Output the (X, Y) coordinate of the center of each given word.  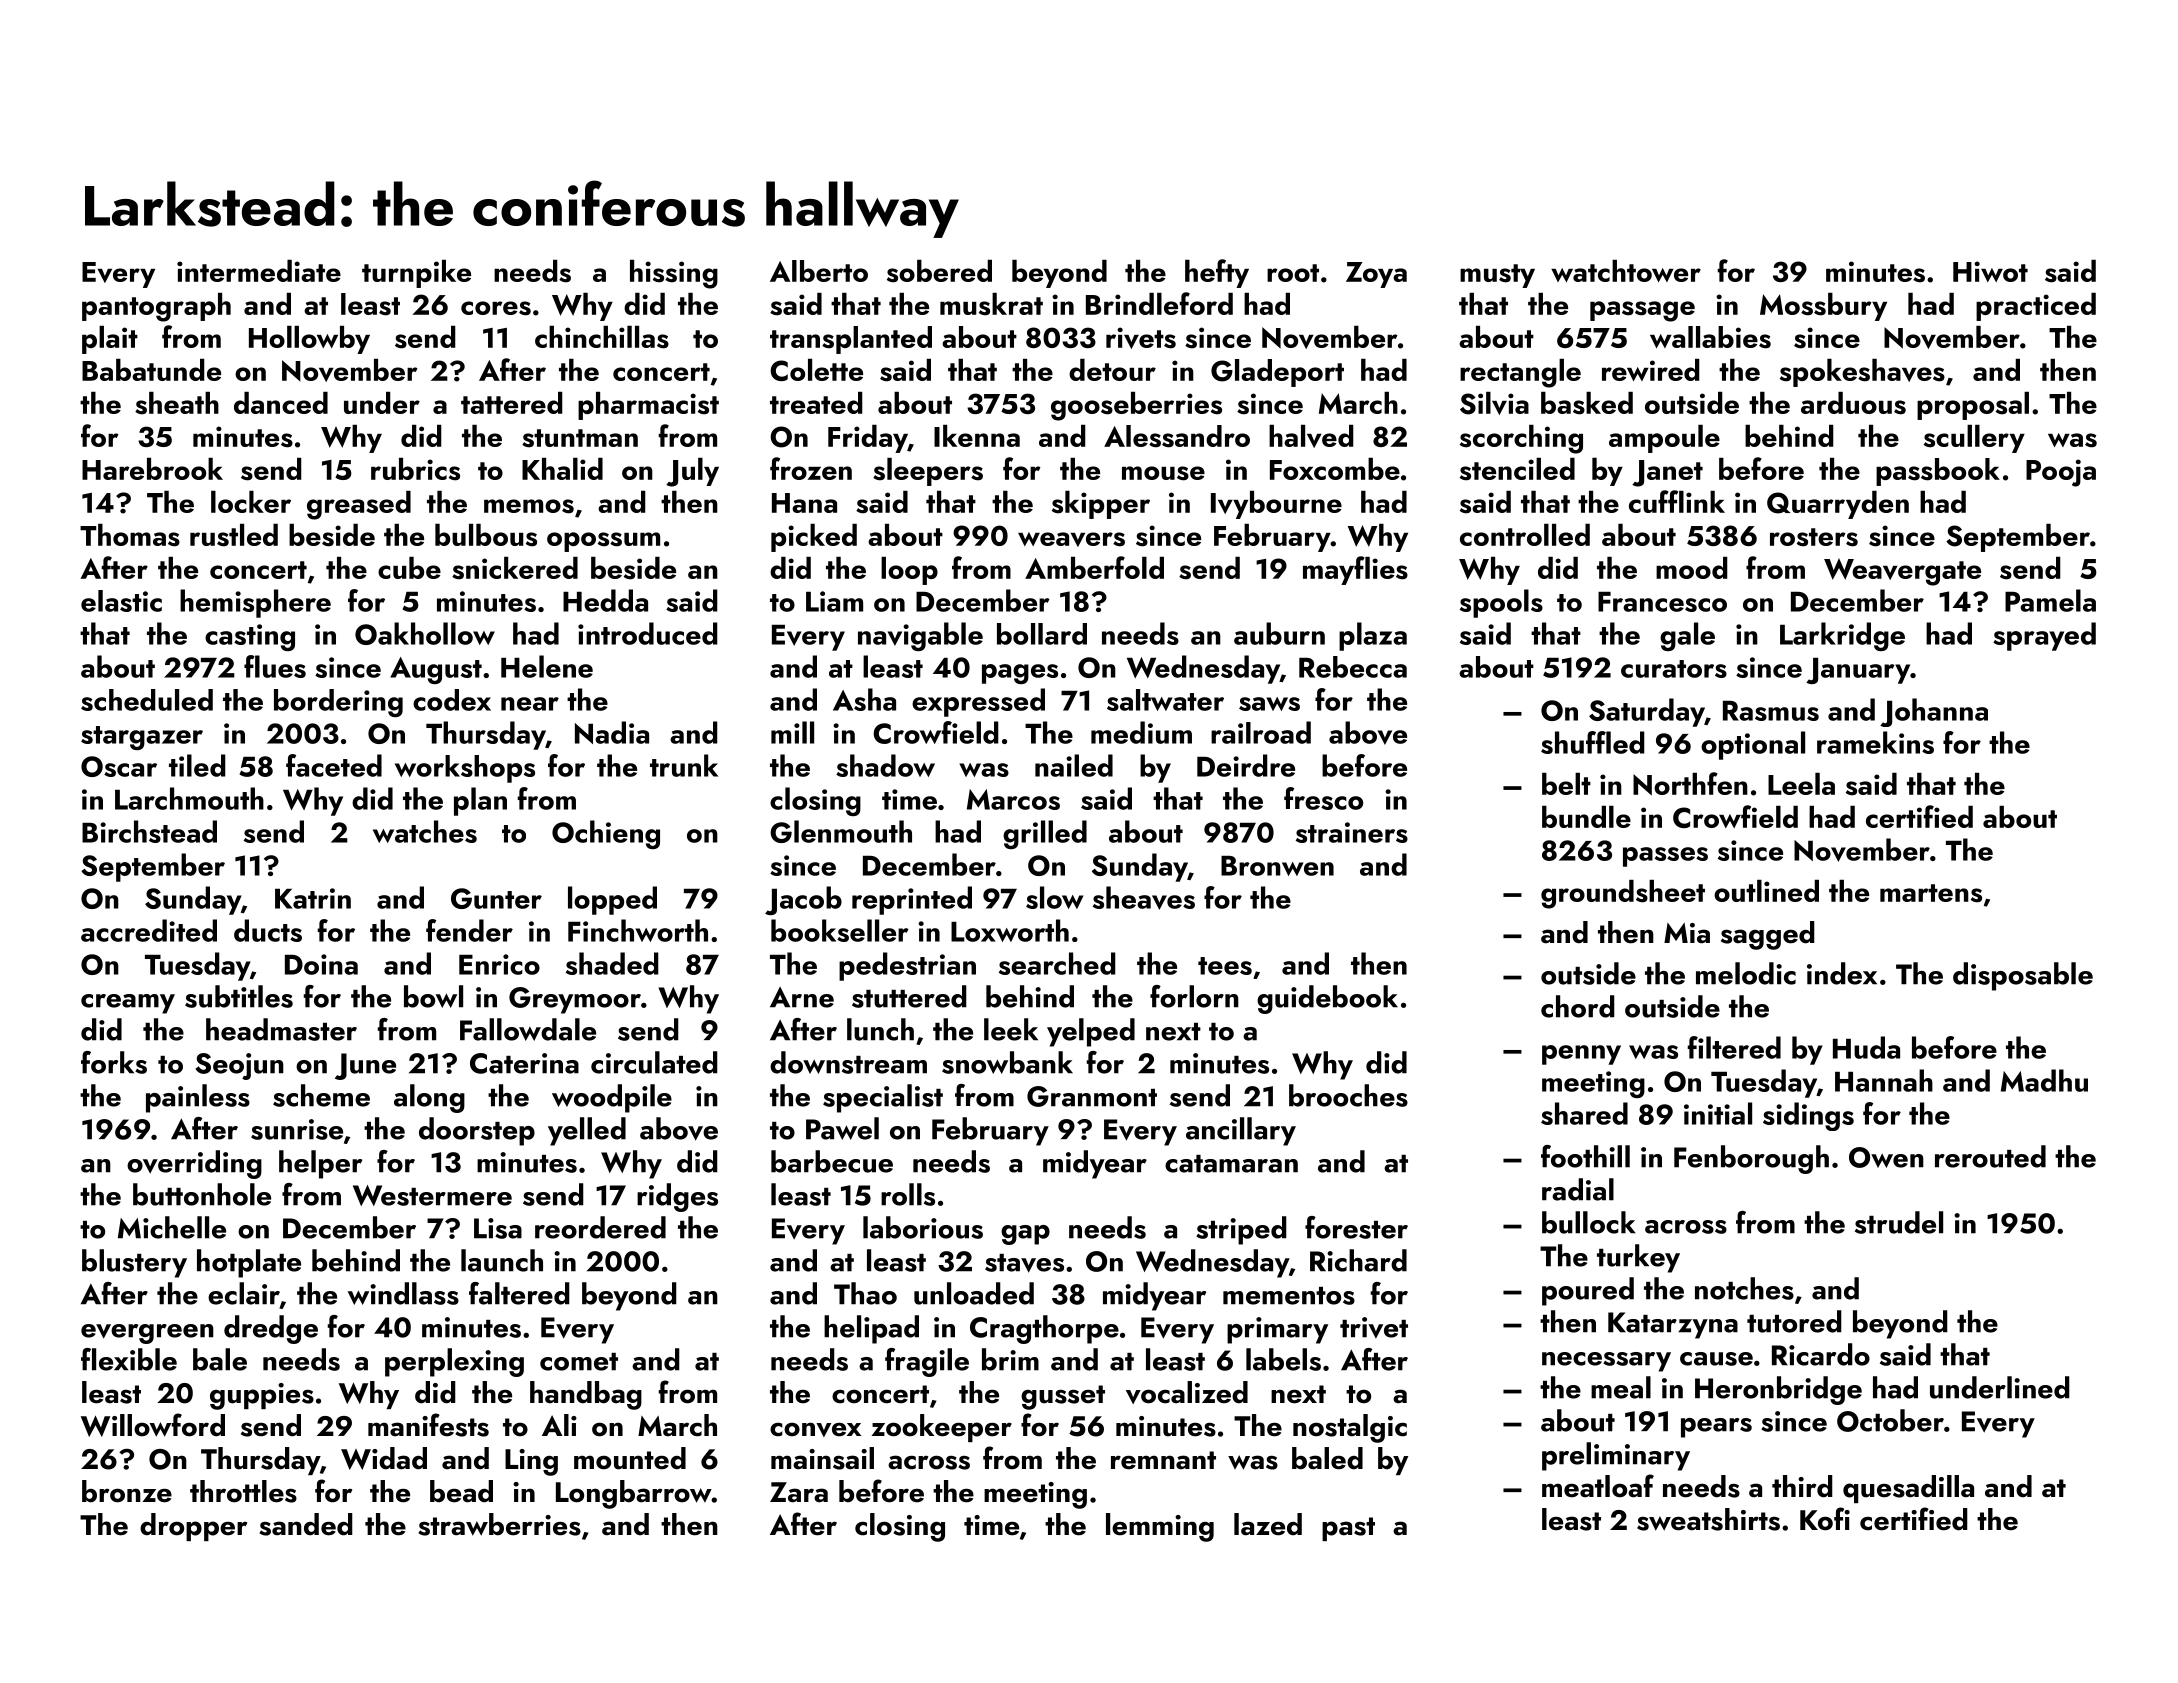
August (436, 670)
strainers (1352, 832)
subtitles (239, 996)
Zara (799, 1492)
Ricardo (1821, 1354)
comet (579, 1362)
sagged (1768, 935)
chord (1578, 1006)
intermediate (259, 271)
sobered (939, 271)
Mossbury (1823, 307)
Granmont (1092, 1096)
